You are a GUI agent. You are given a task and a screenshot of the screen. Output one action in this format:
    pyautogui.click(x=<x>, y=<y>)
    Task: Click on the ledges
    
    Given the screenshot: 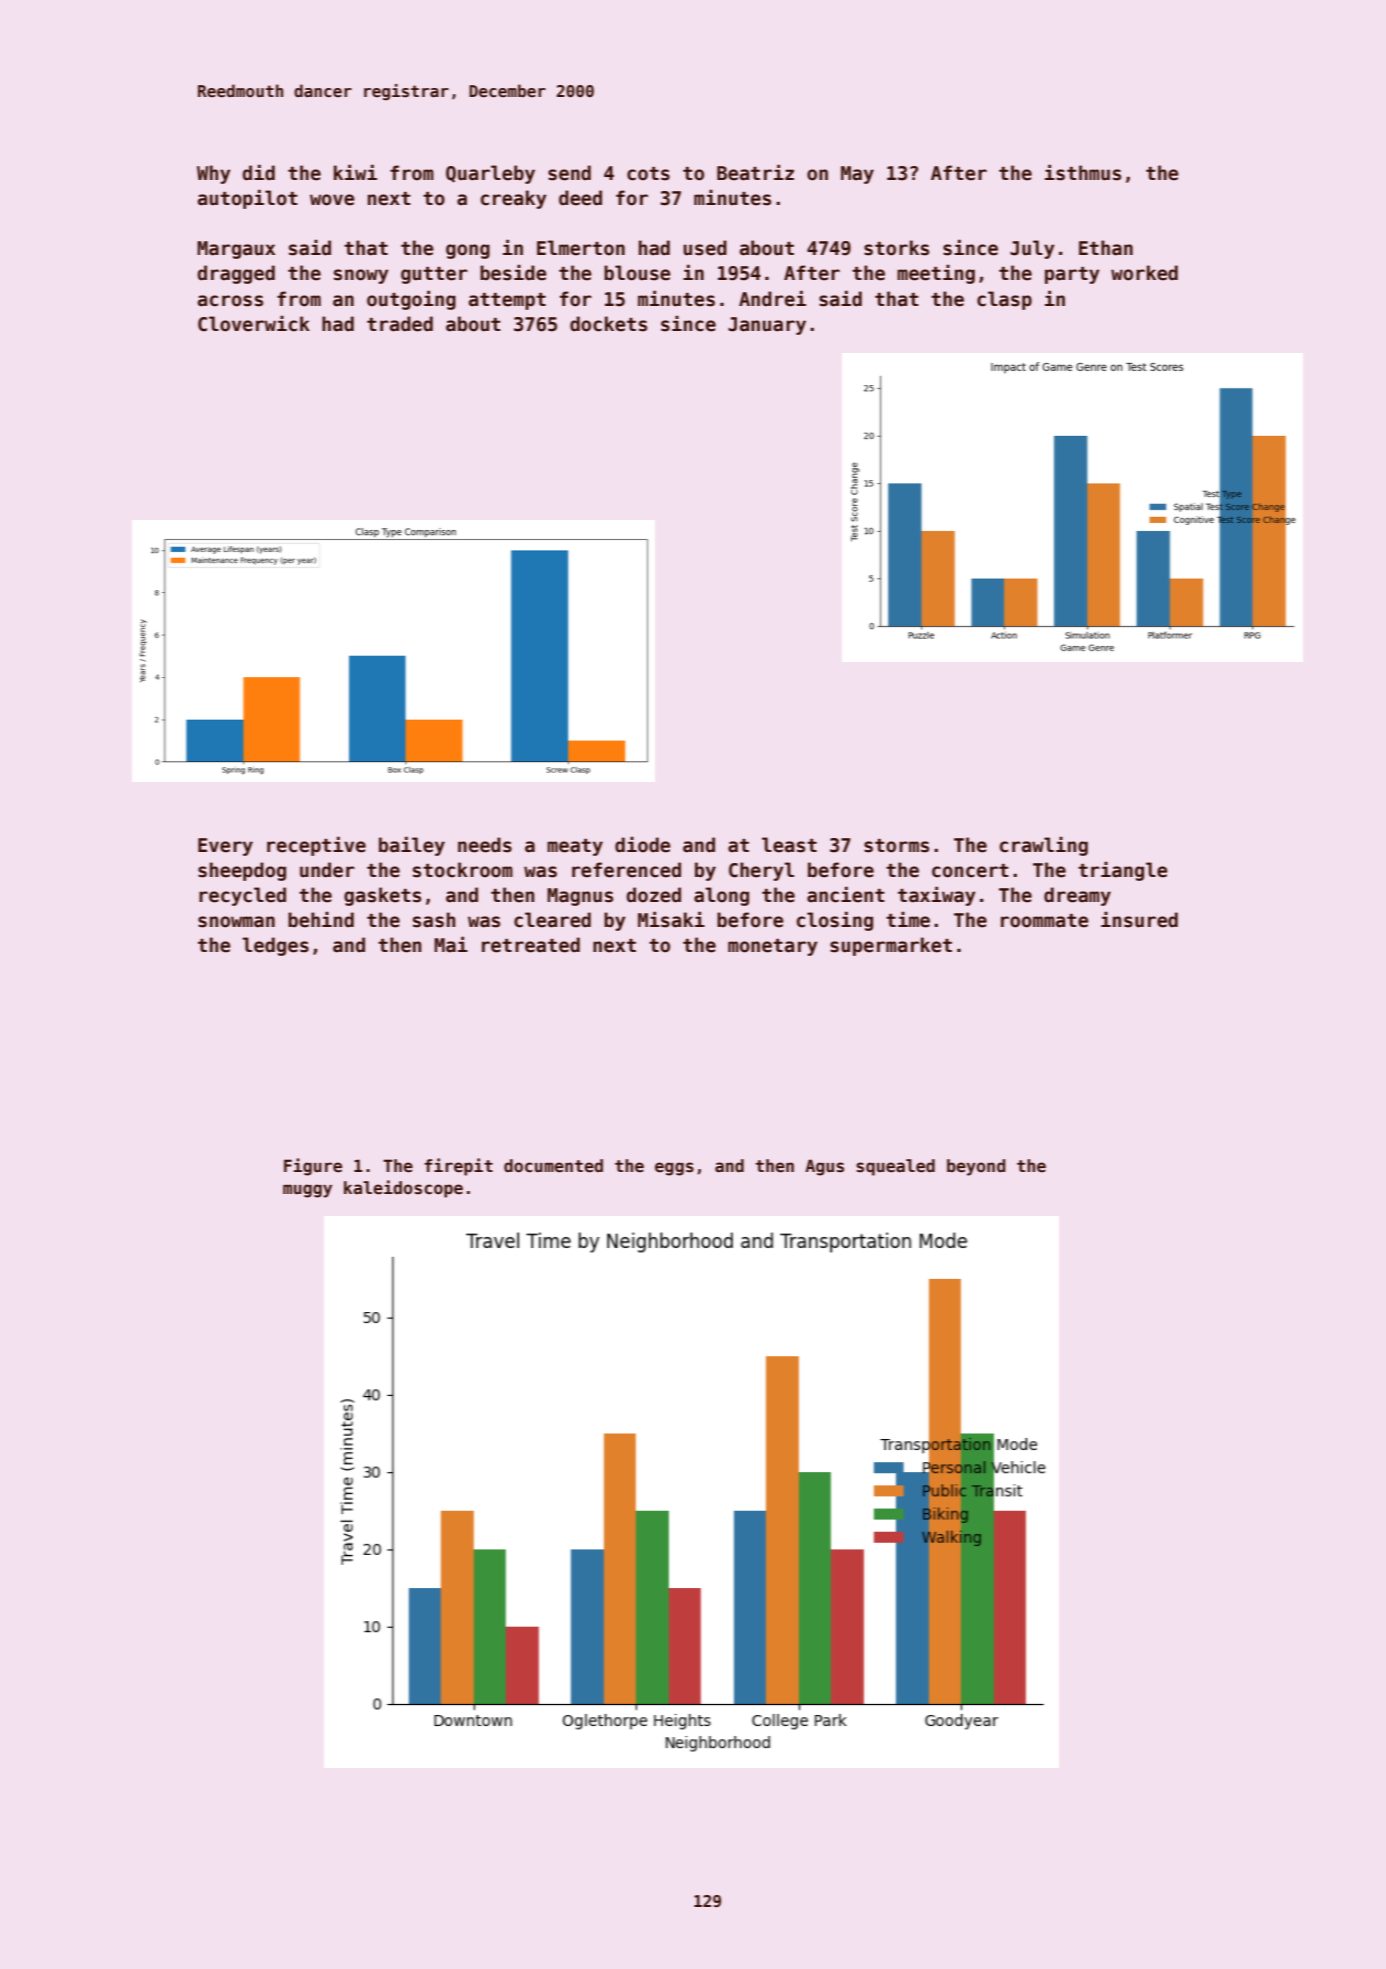 What is the action you would take?
    pyautogui.click(x=275, y=946)
